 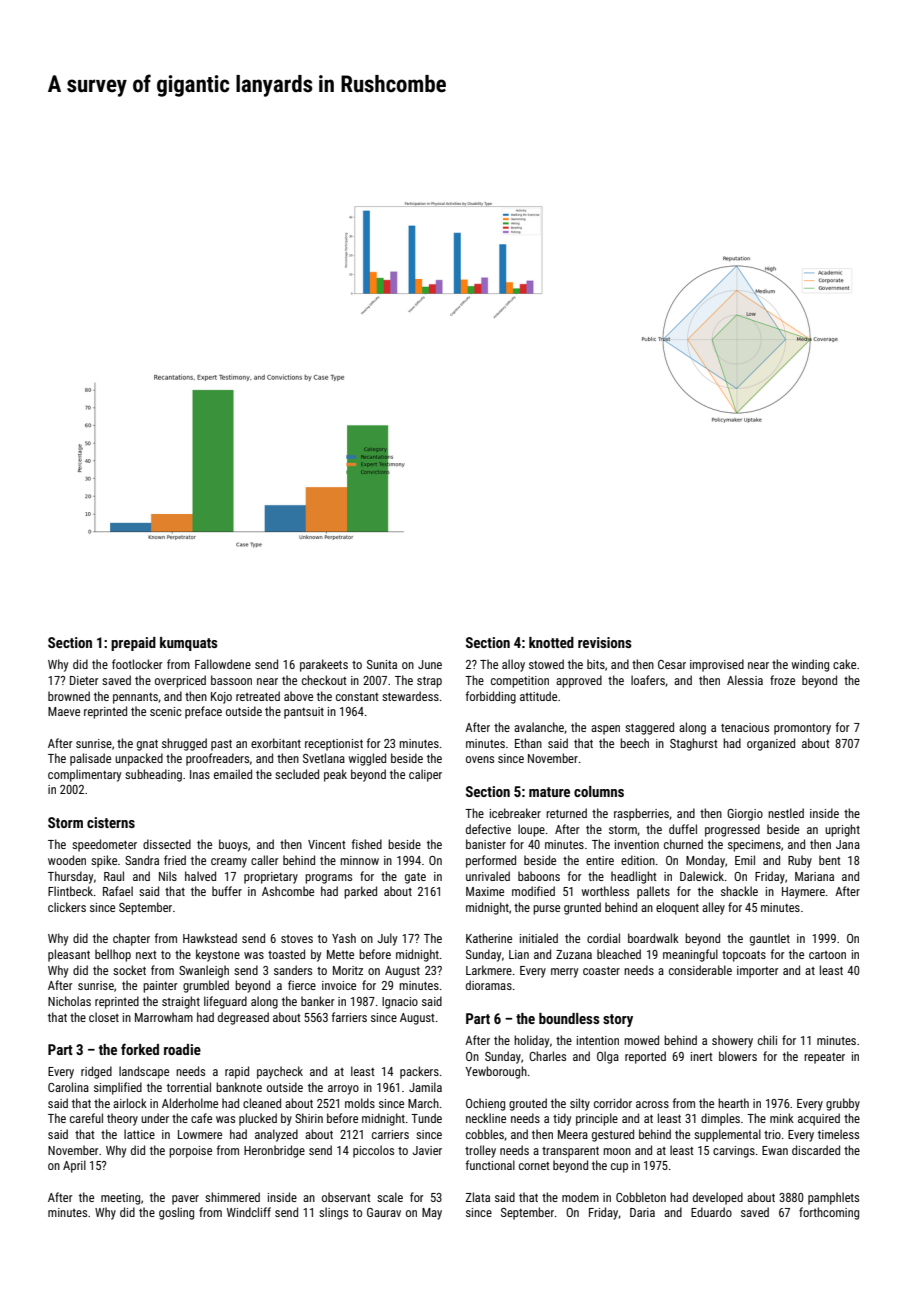 What do you see at coordinates (382, 664) in the document?
I see `Sunita` at bounding box center [382, 664].
